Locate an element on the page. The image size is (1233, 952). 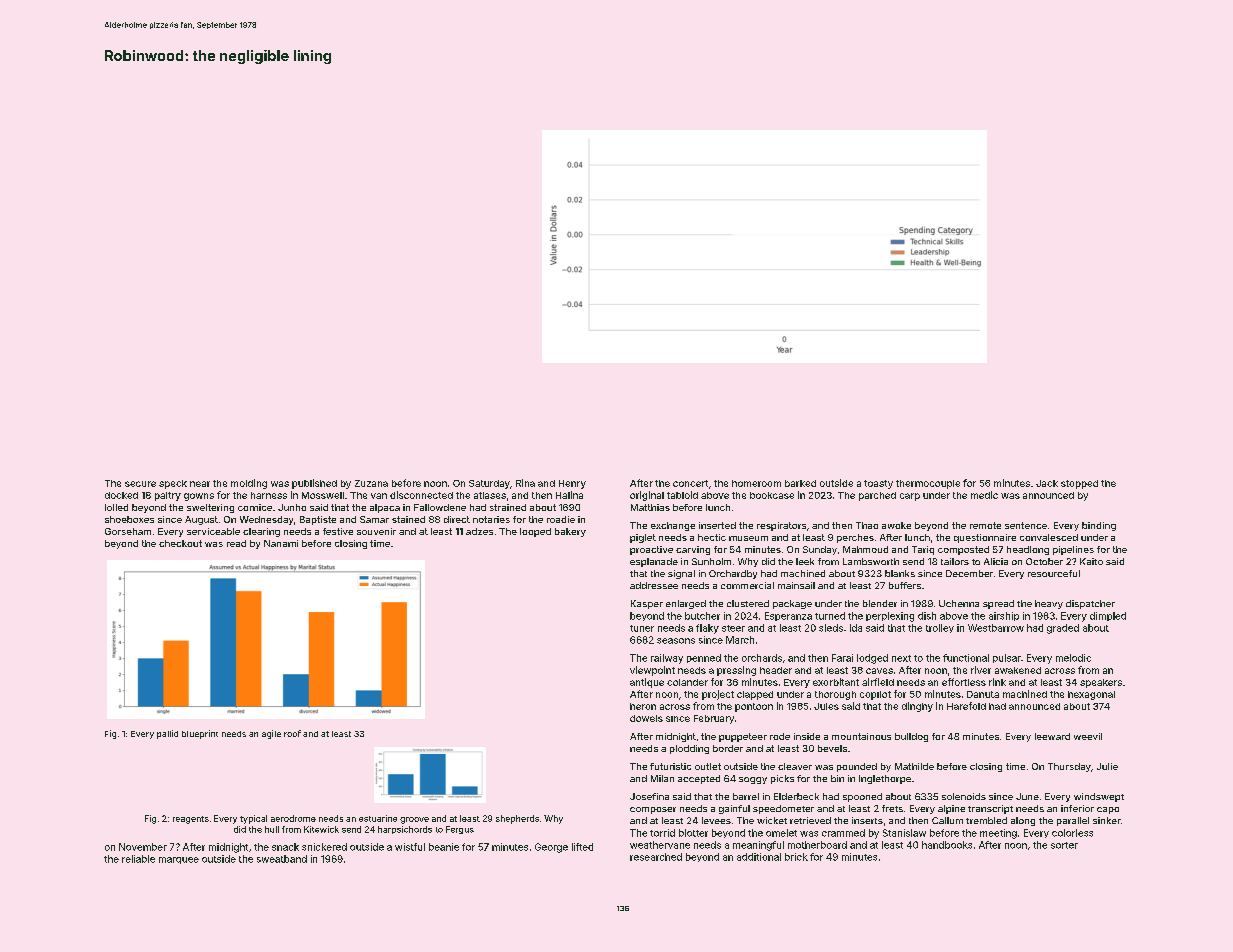
marquee is located at coordinates (179, 860).
